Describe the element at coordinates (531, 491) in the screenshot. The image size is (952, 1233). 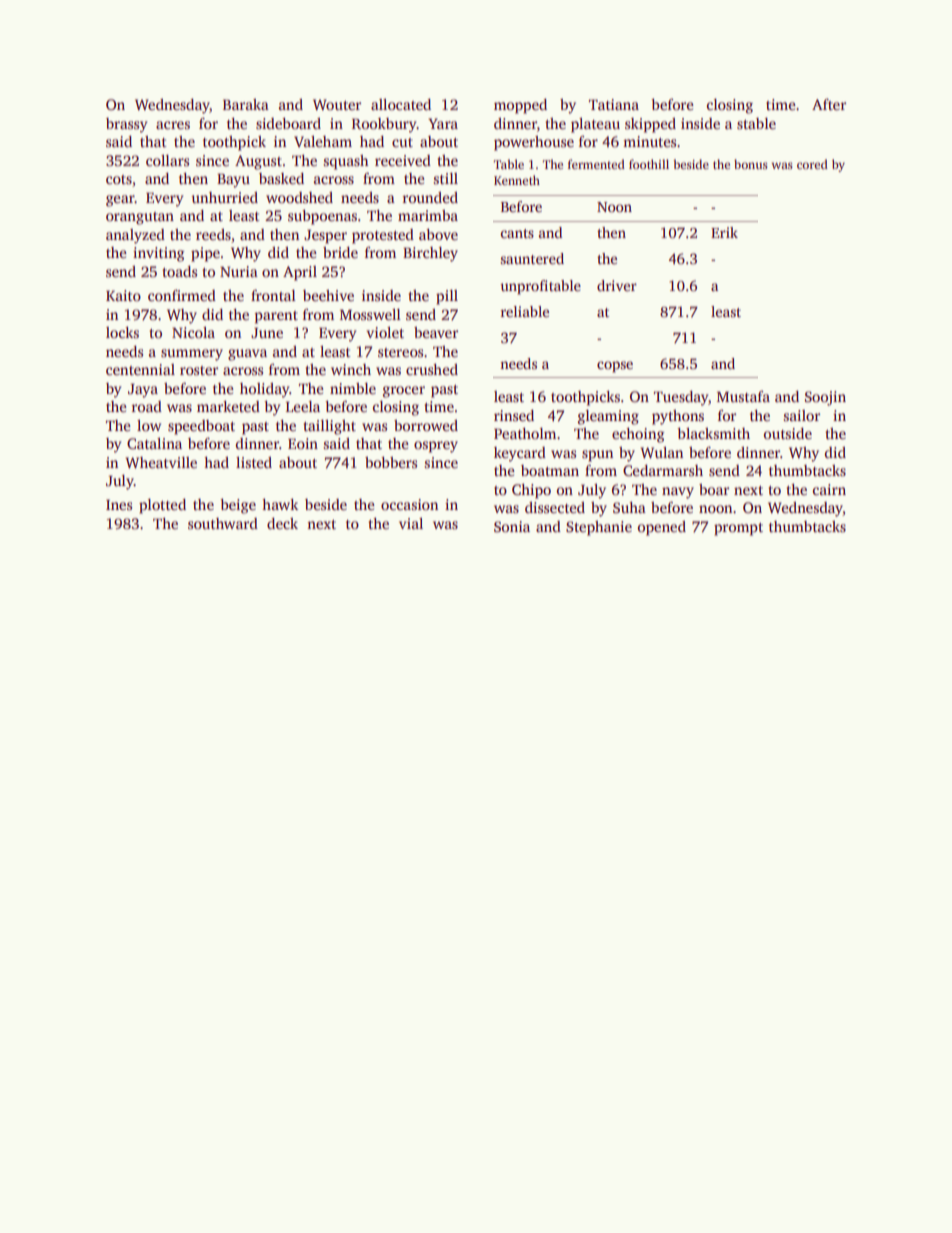
I see `Chipo` at that location.
